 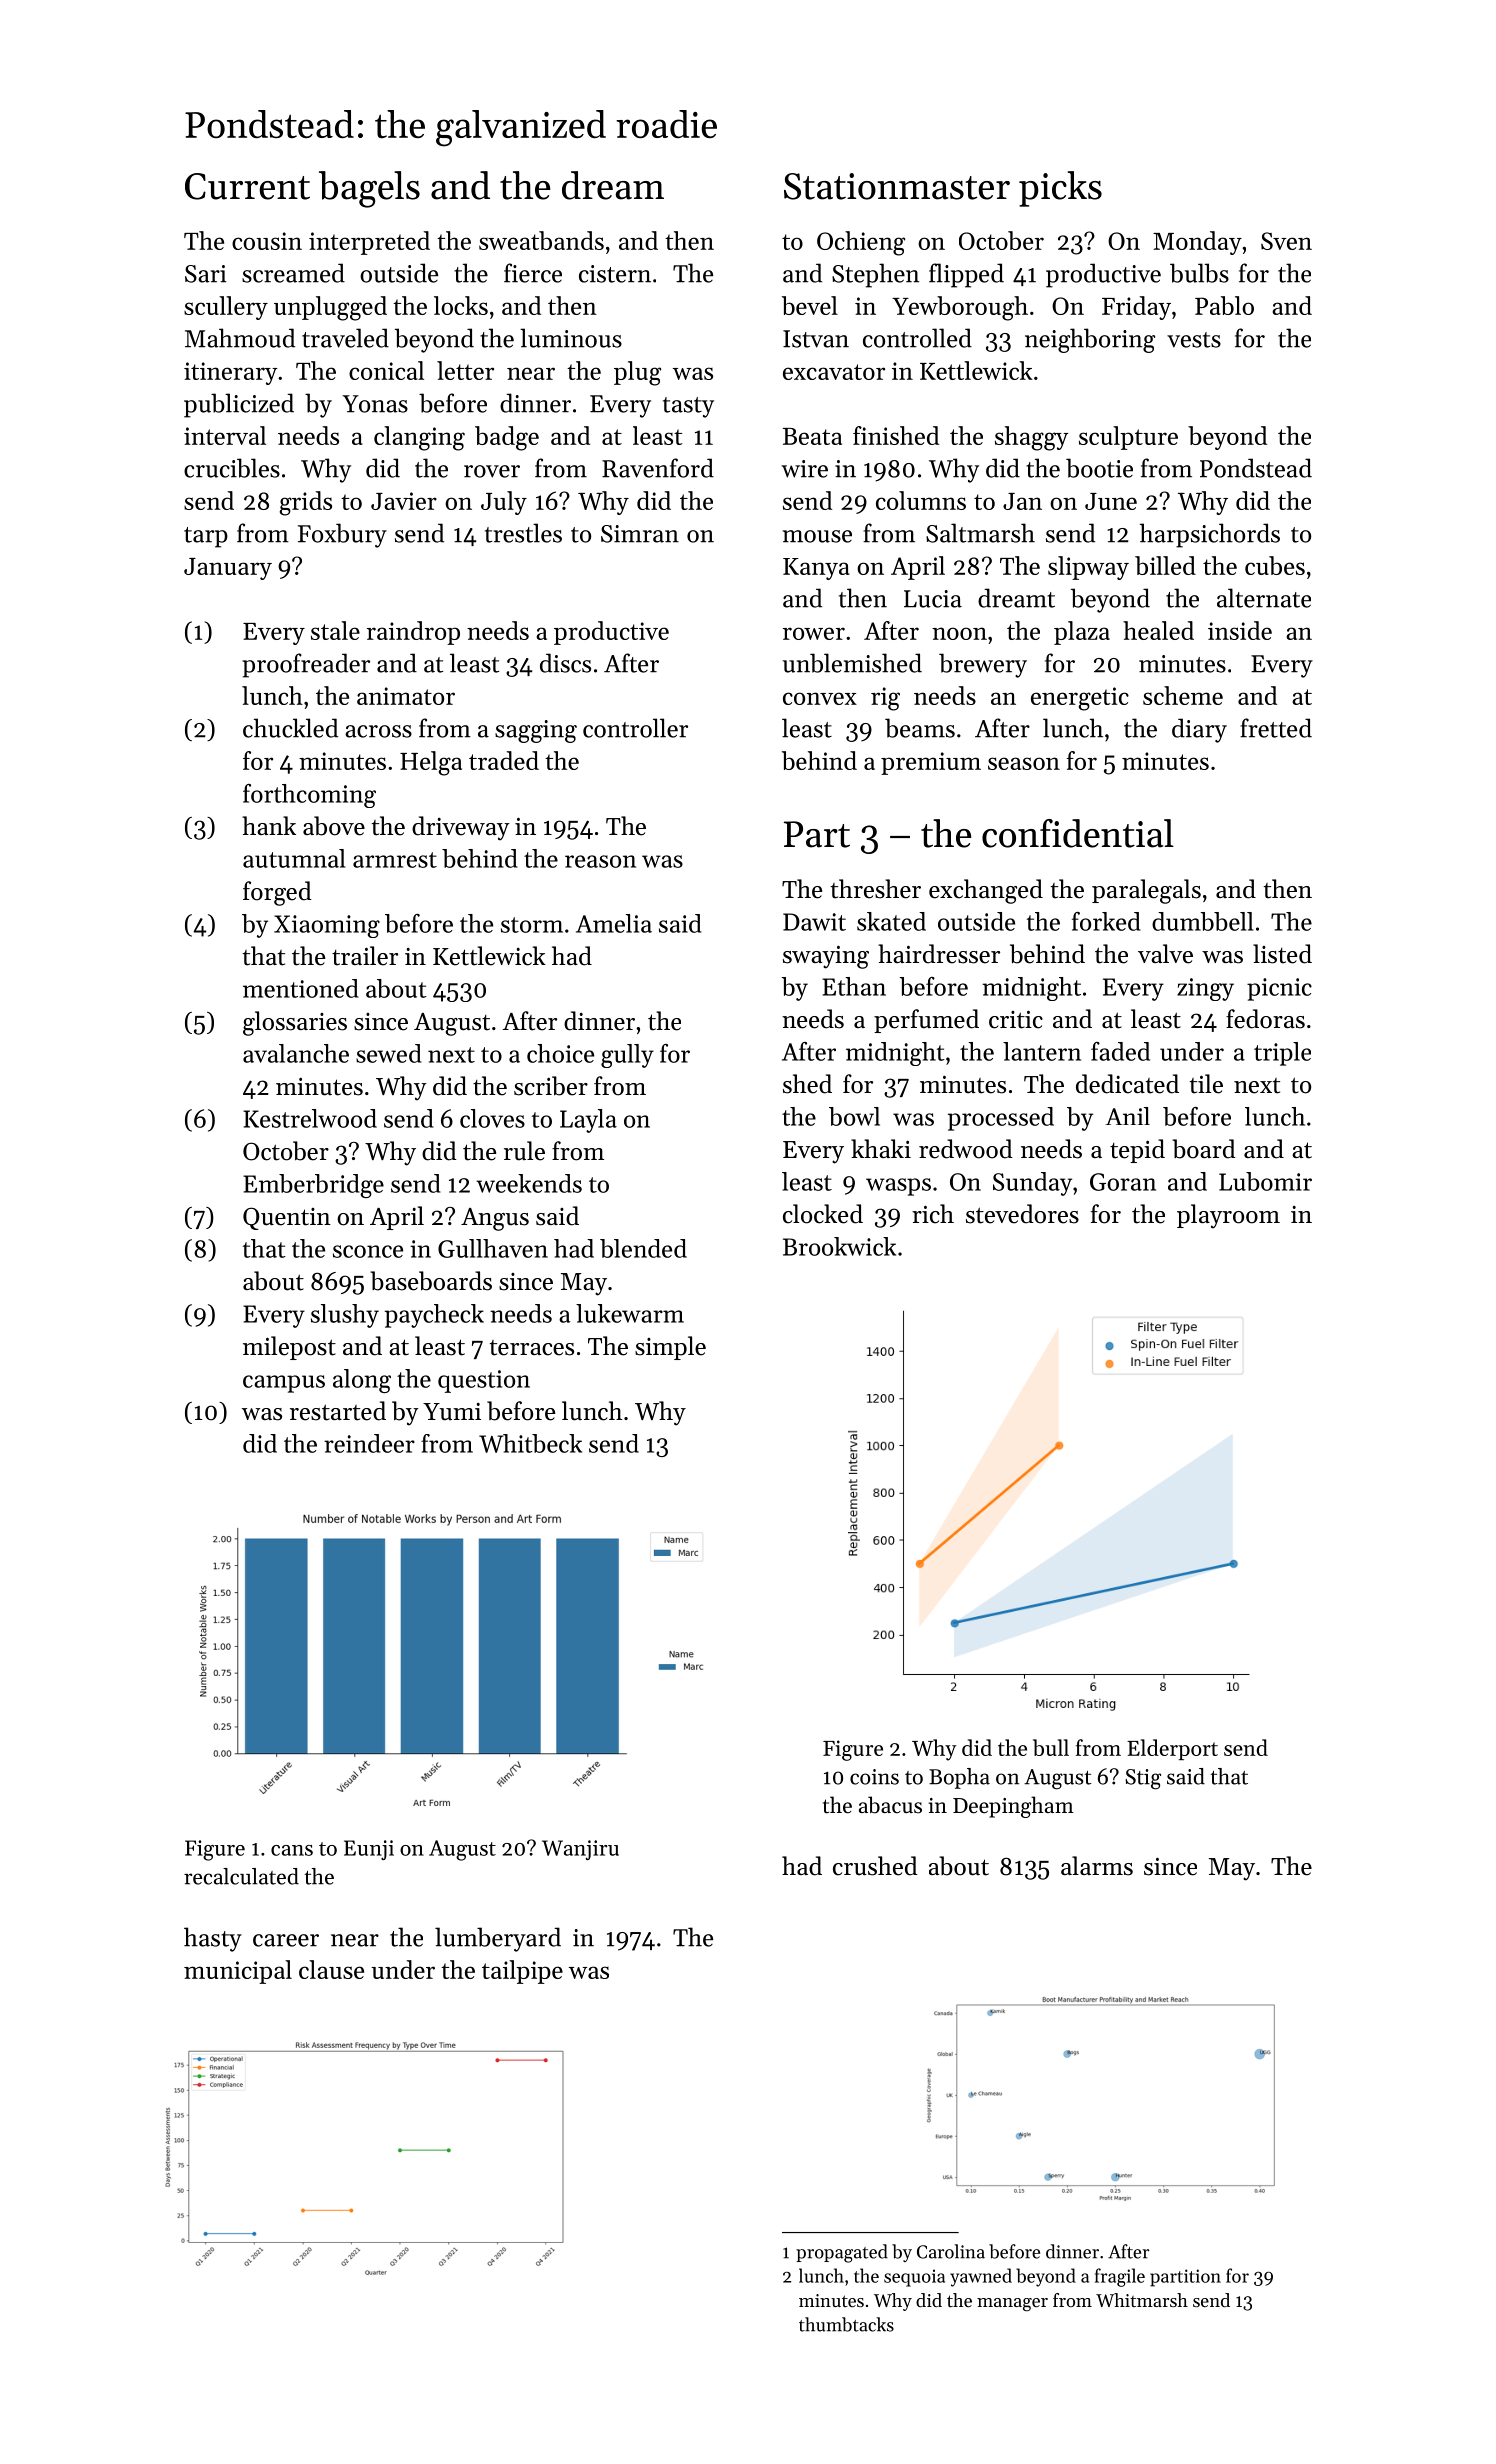 What do you see at coordinates (226, 308) in the screenshot?
I see `scullery` at bounding box center [226, 308].
